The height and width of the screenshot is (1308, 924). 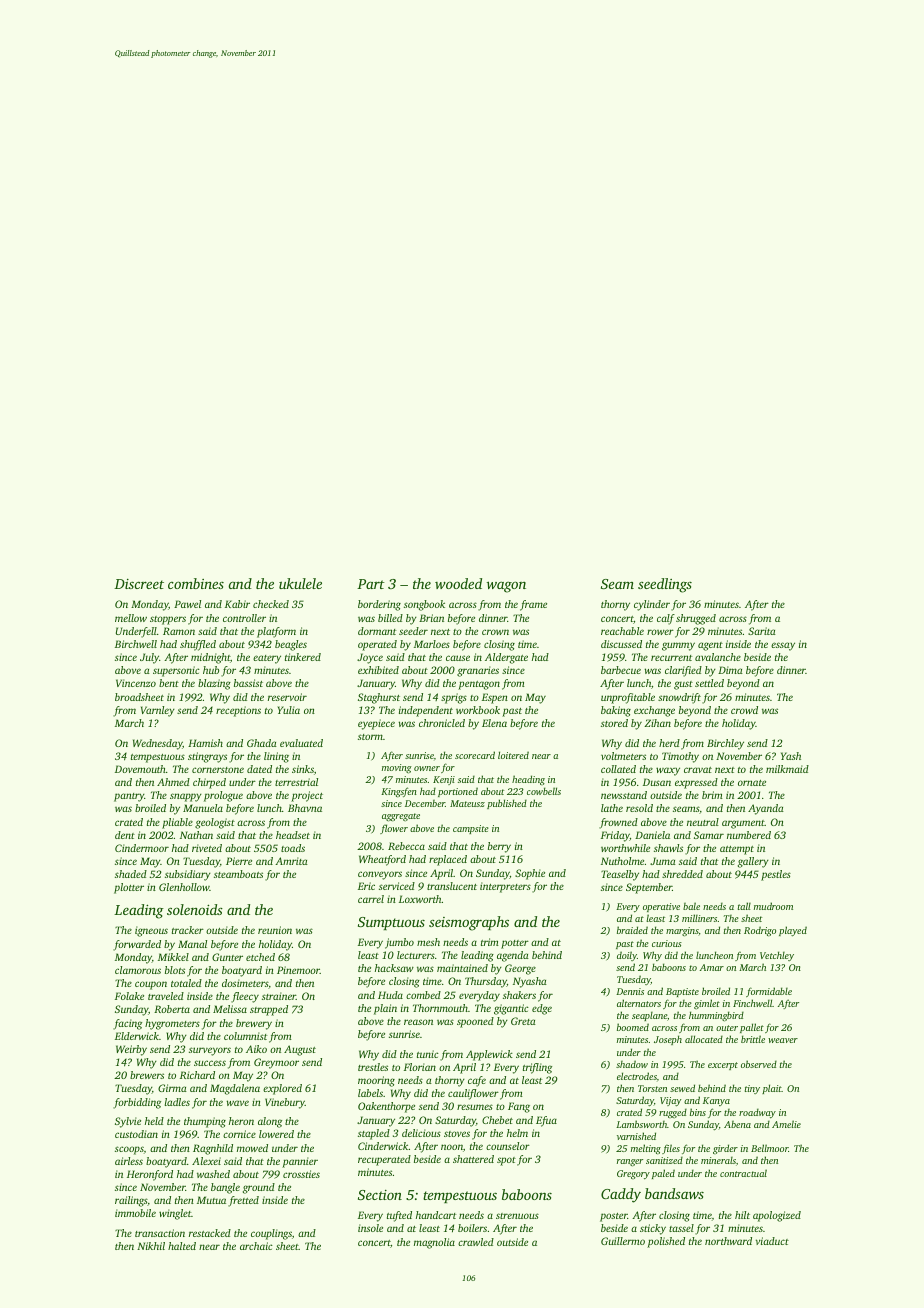 I want to click on braided, so click(x=632, y=930).
